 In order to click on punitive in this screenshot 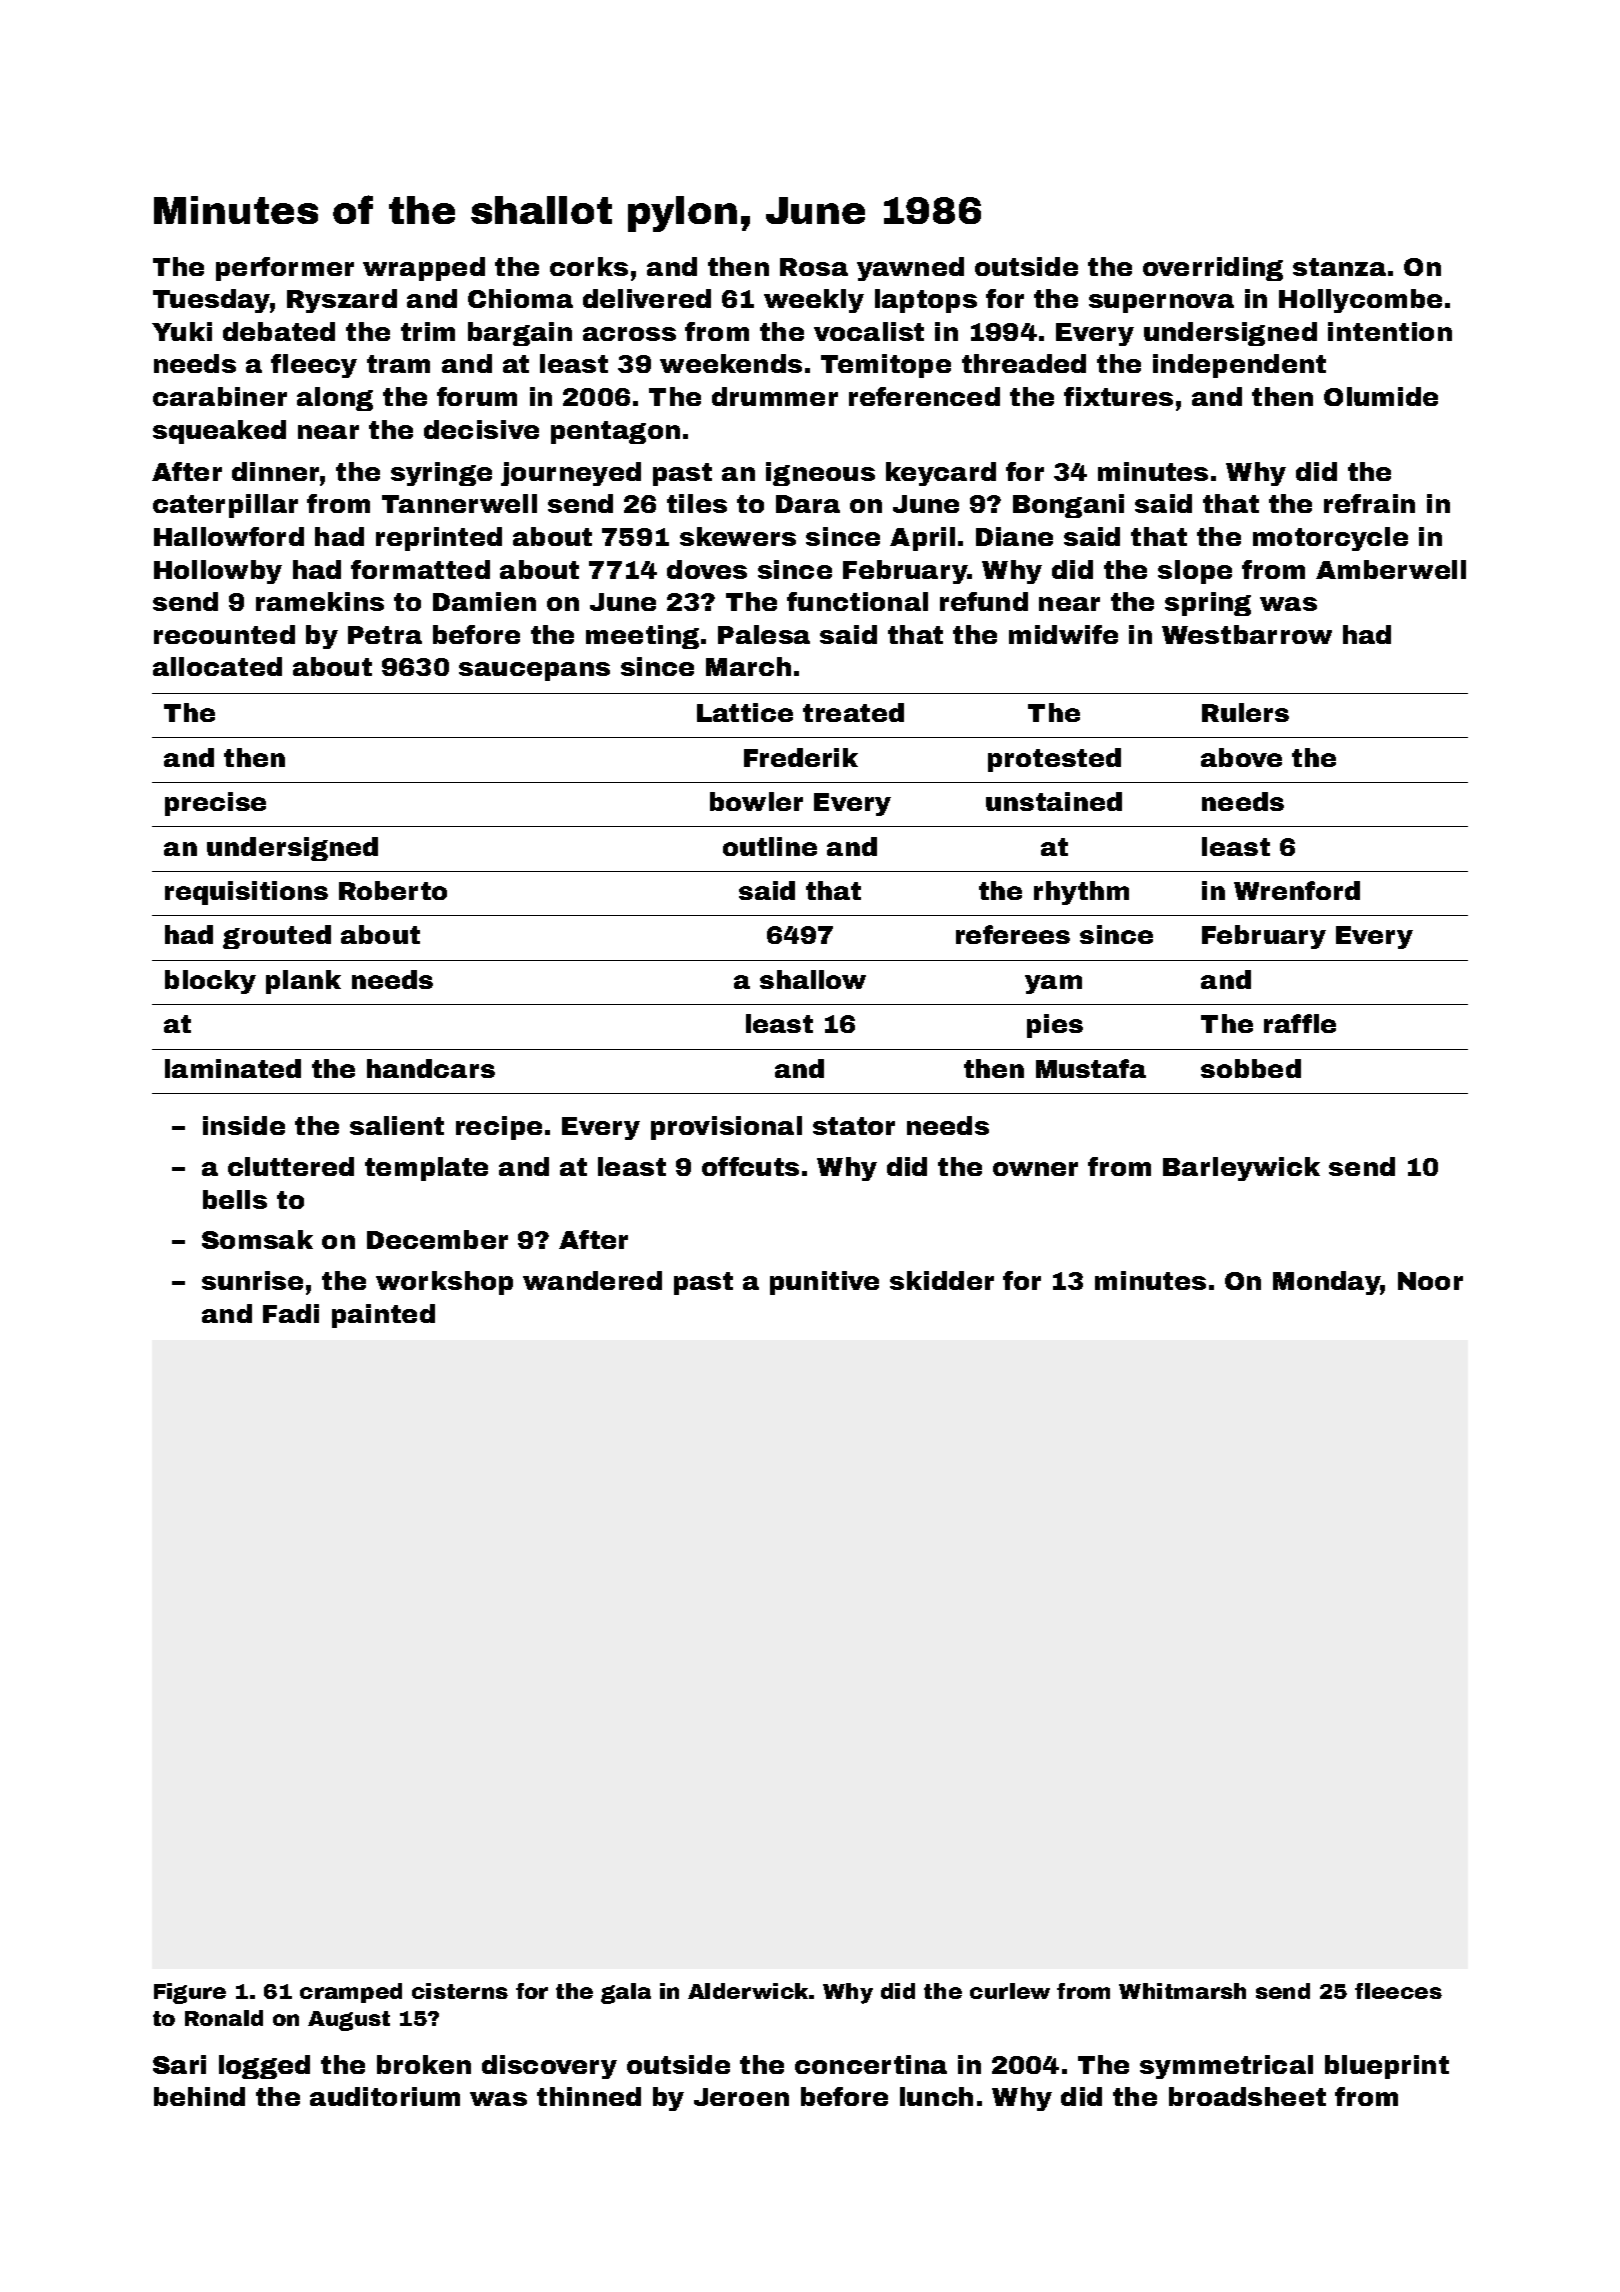, I will do `click(824, 1283)`.
